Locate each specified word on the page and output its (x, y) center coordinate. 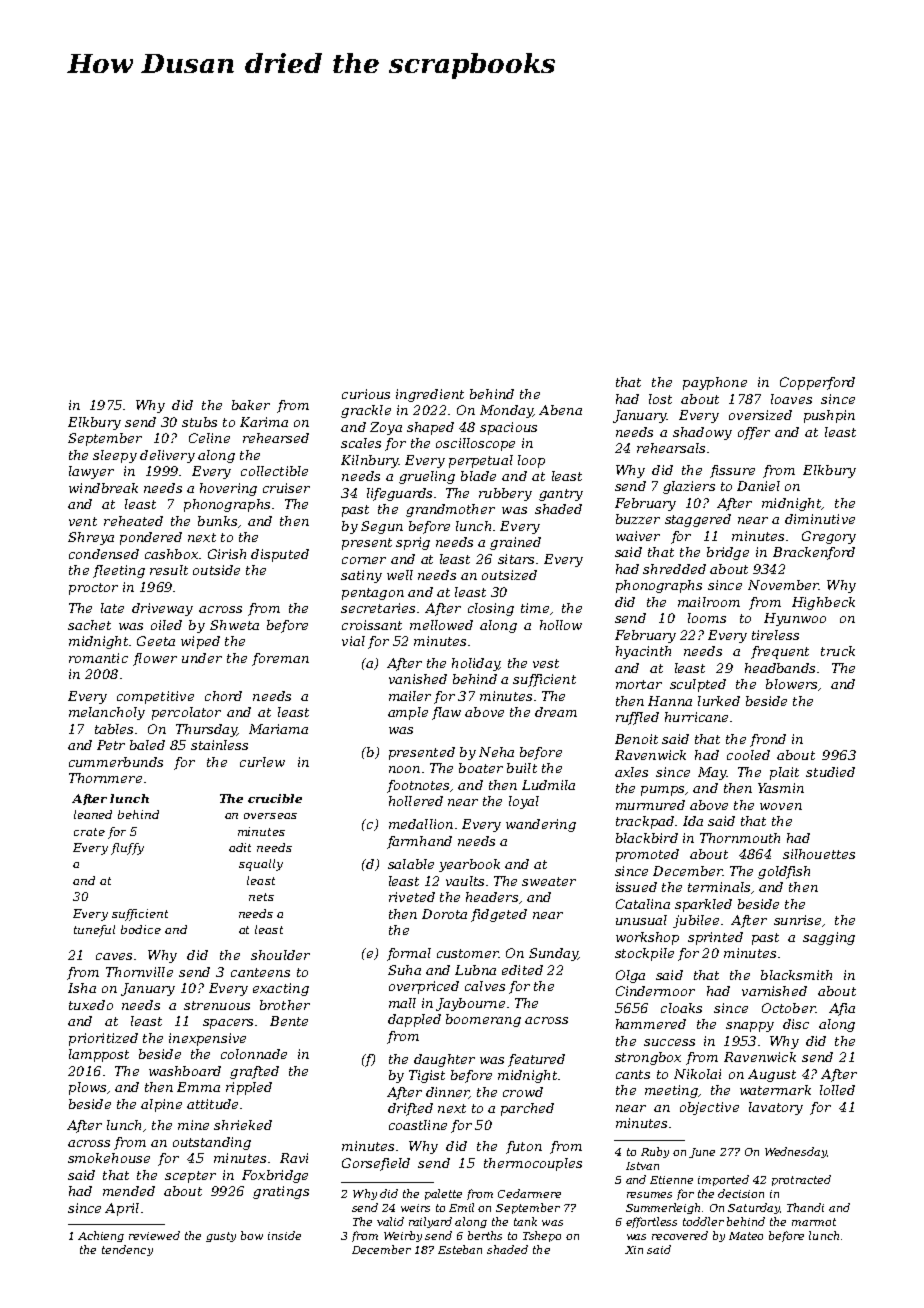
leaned (93, 814)
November (783, 585)
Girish (227, 554)
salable (411, 864)
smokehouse (109, 1158)
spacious (508, 428)
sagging (829, 938)
